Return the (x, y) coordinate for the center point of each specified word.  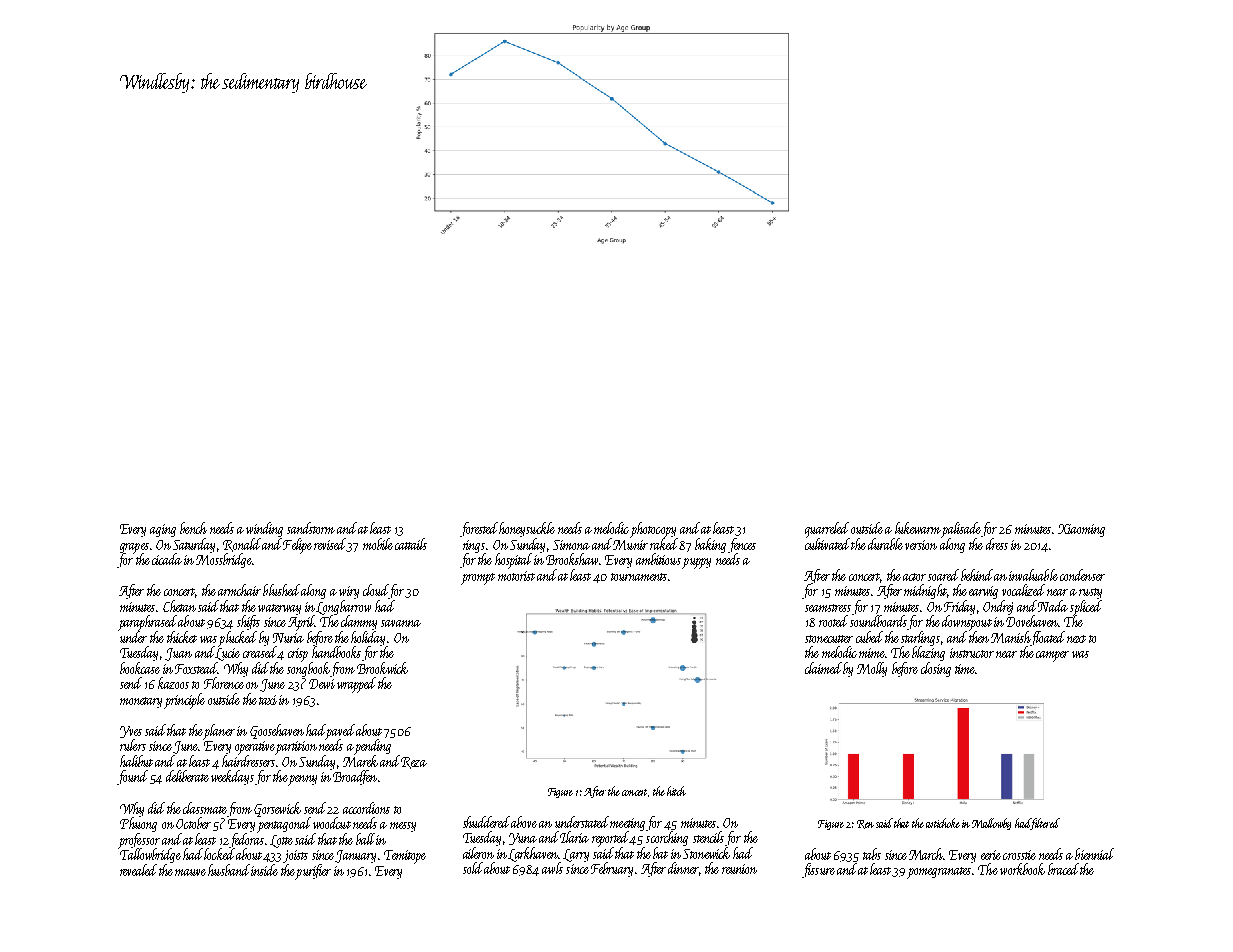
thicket (182, 637)
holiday (368, 638)
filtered (1046, 823)
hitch (676, 791)
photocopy (653, 530)
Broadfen (355, 777)
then (979, 637)
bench (193, 528)
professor (139, 840)
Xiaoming (1081, 530)
